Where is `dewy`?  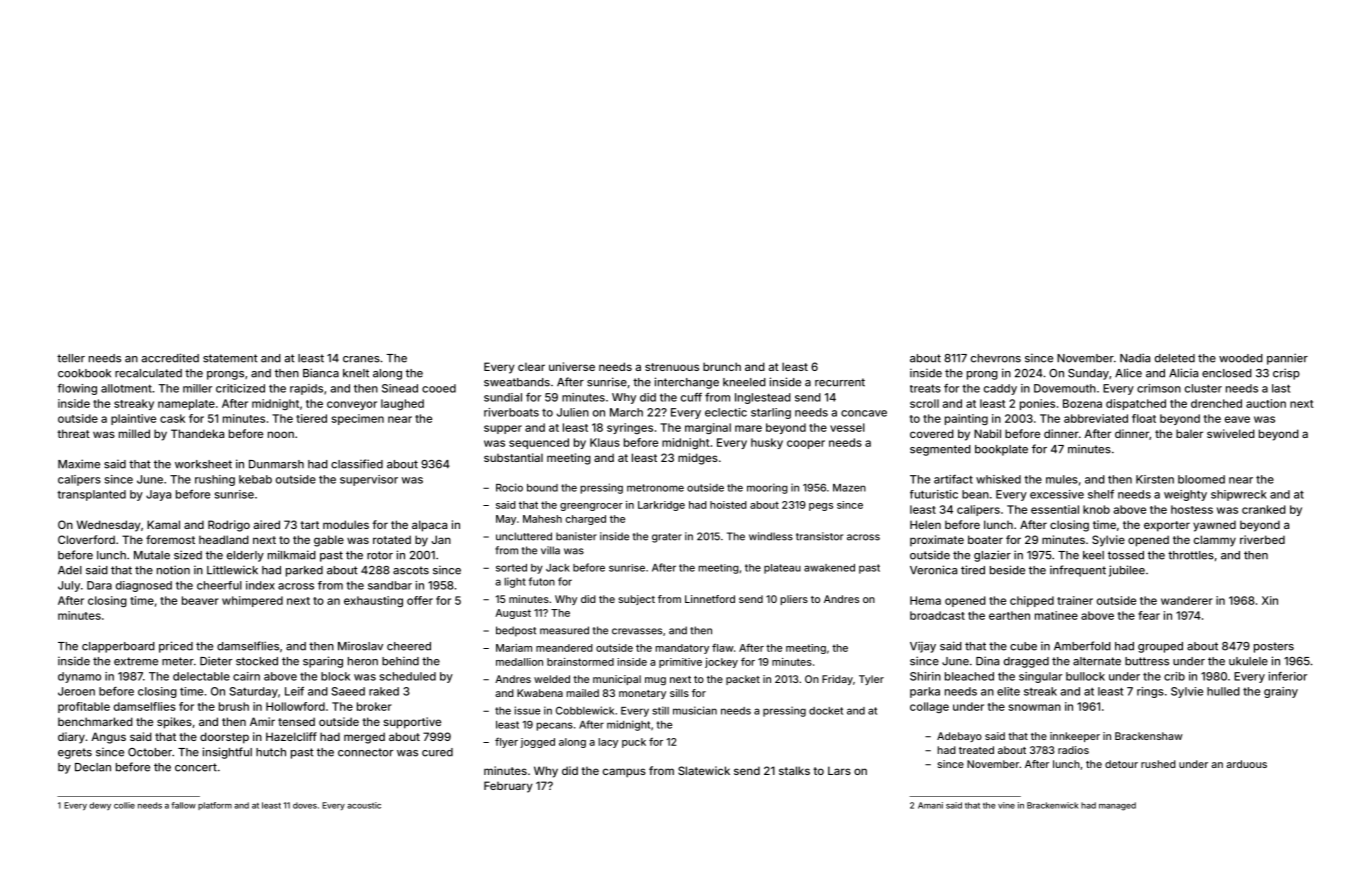
dewy is located at coordinates (100, 806).
